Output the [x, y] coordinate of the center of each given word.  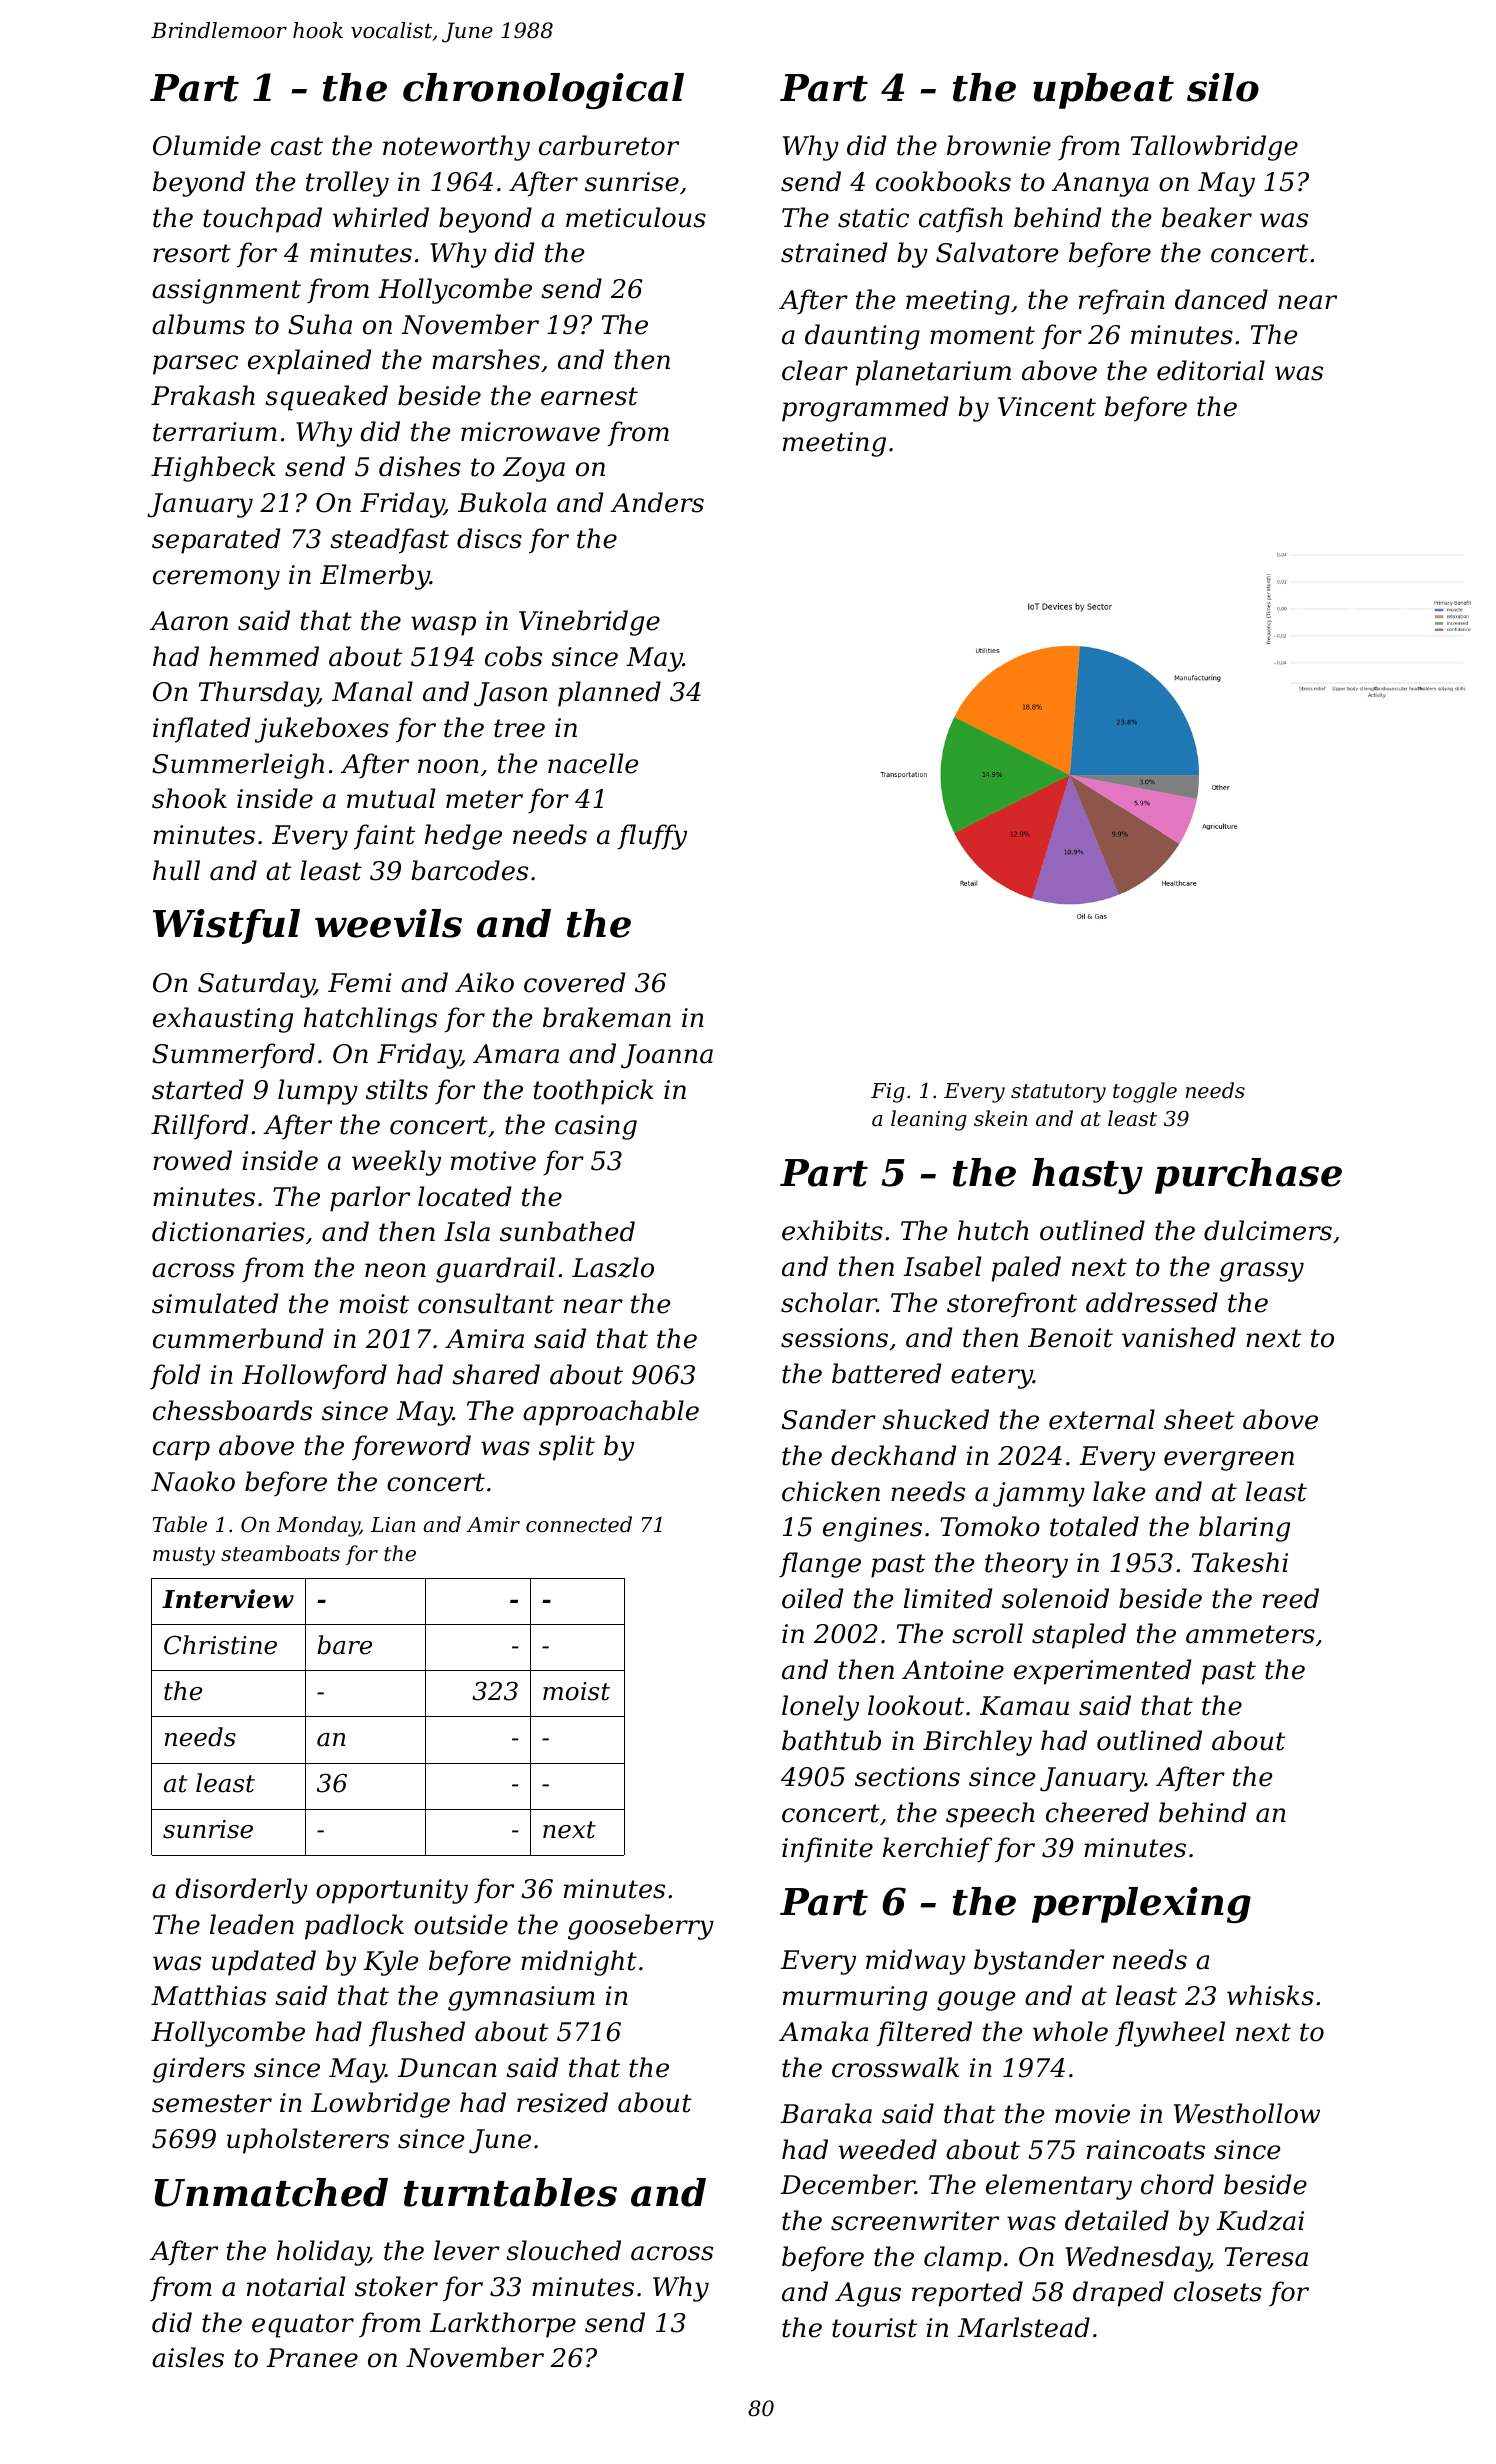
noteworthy [456, 148]
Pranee [312, 2358]
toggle [1145, 1092]
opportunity [392, 1891]
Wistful [226, 926]
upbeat [1103, 91]
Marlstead [1024, 2327]
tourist [874, 2328]
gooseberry [641, 1927]
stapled [1079, 1636]
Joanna [667, 1056]
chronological [543, 91]
